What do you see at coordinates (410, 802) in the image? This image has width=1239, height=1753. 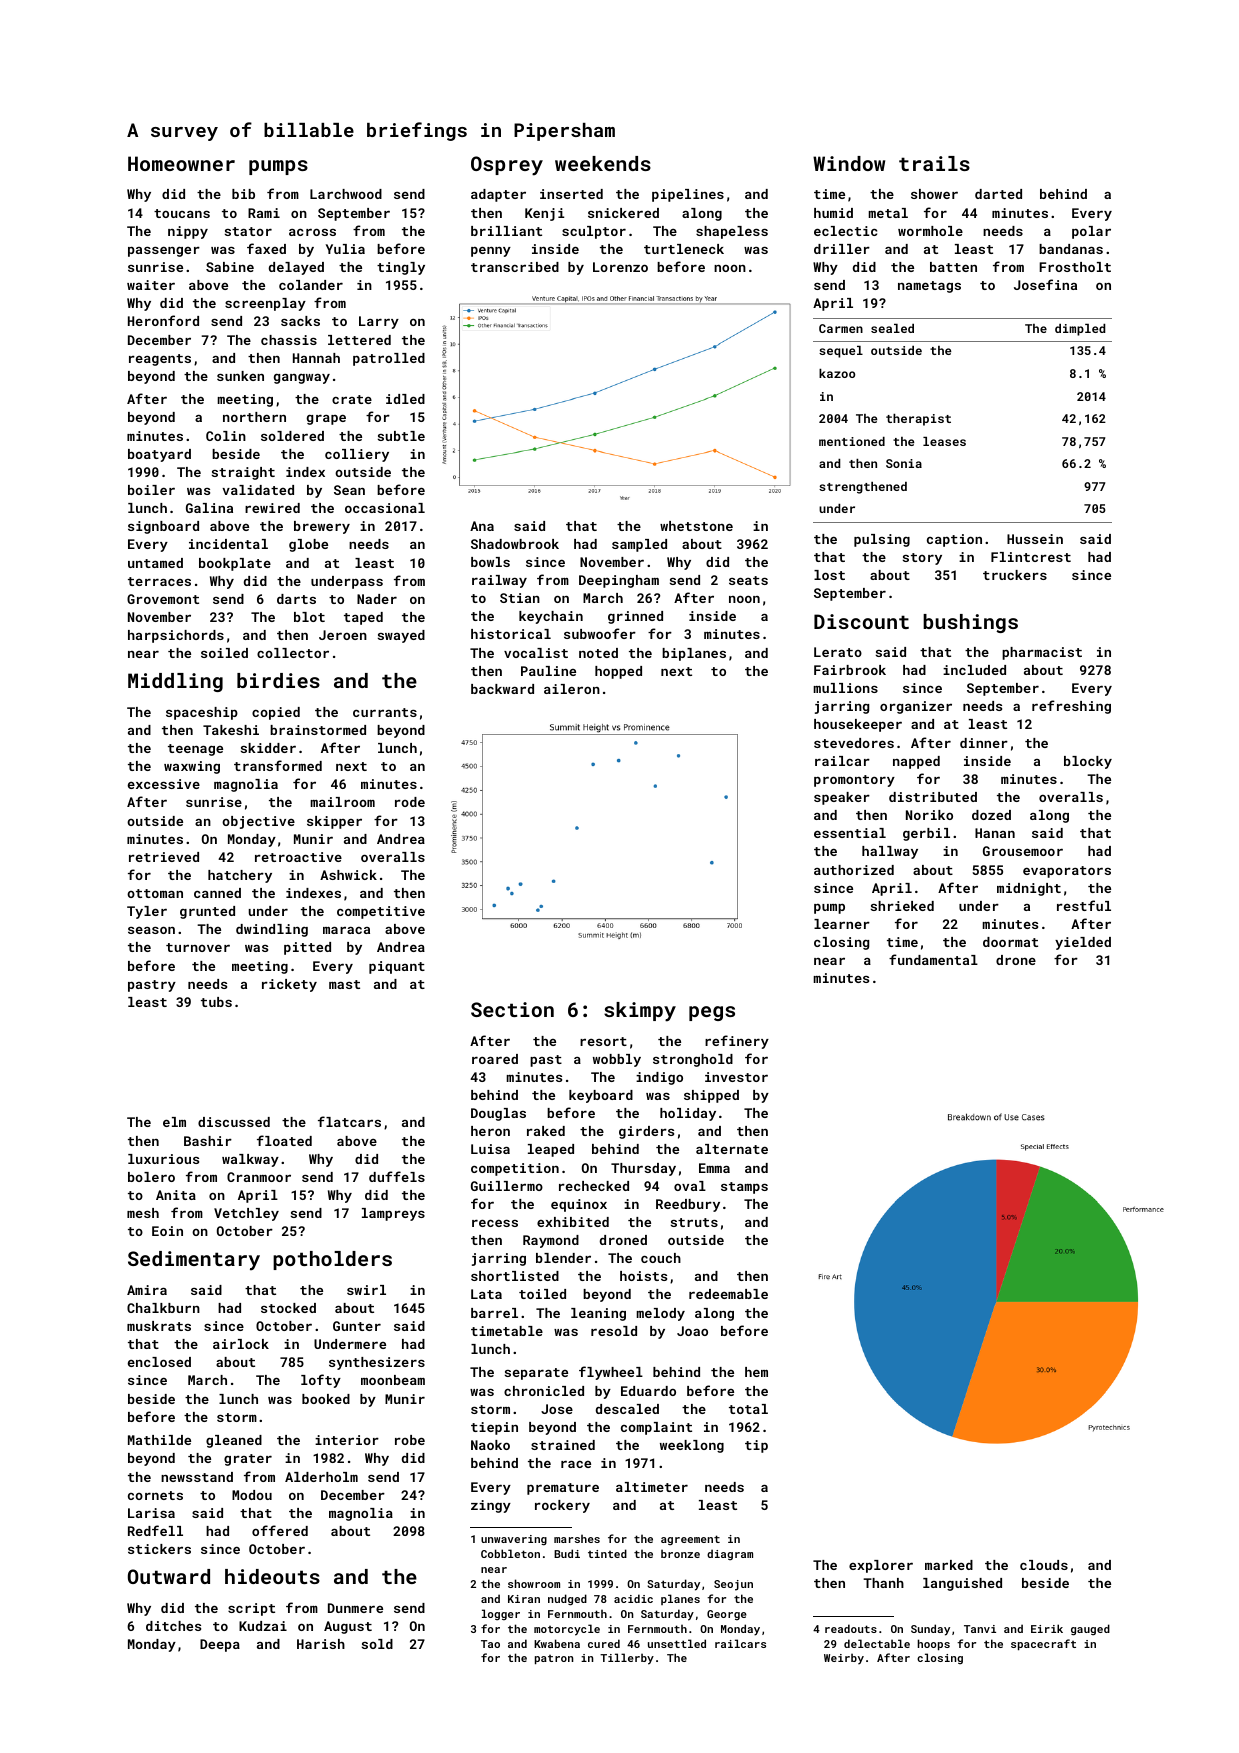 I see `rode` at bounding box center [410, 802].
